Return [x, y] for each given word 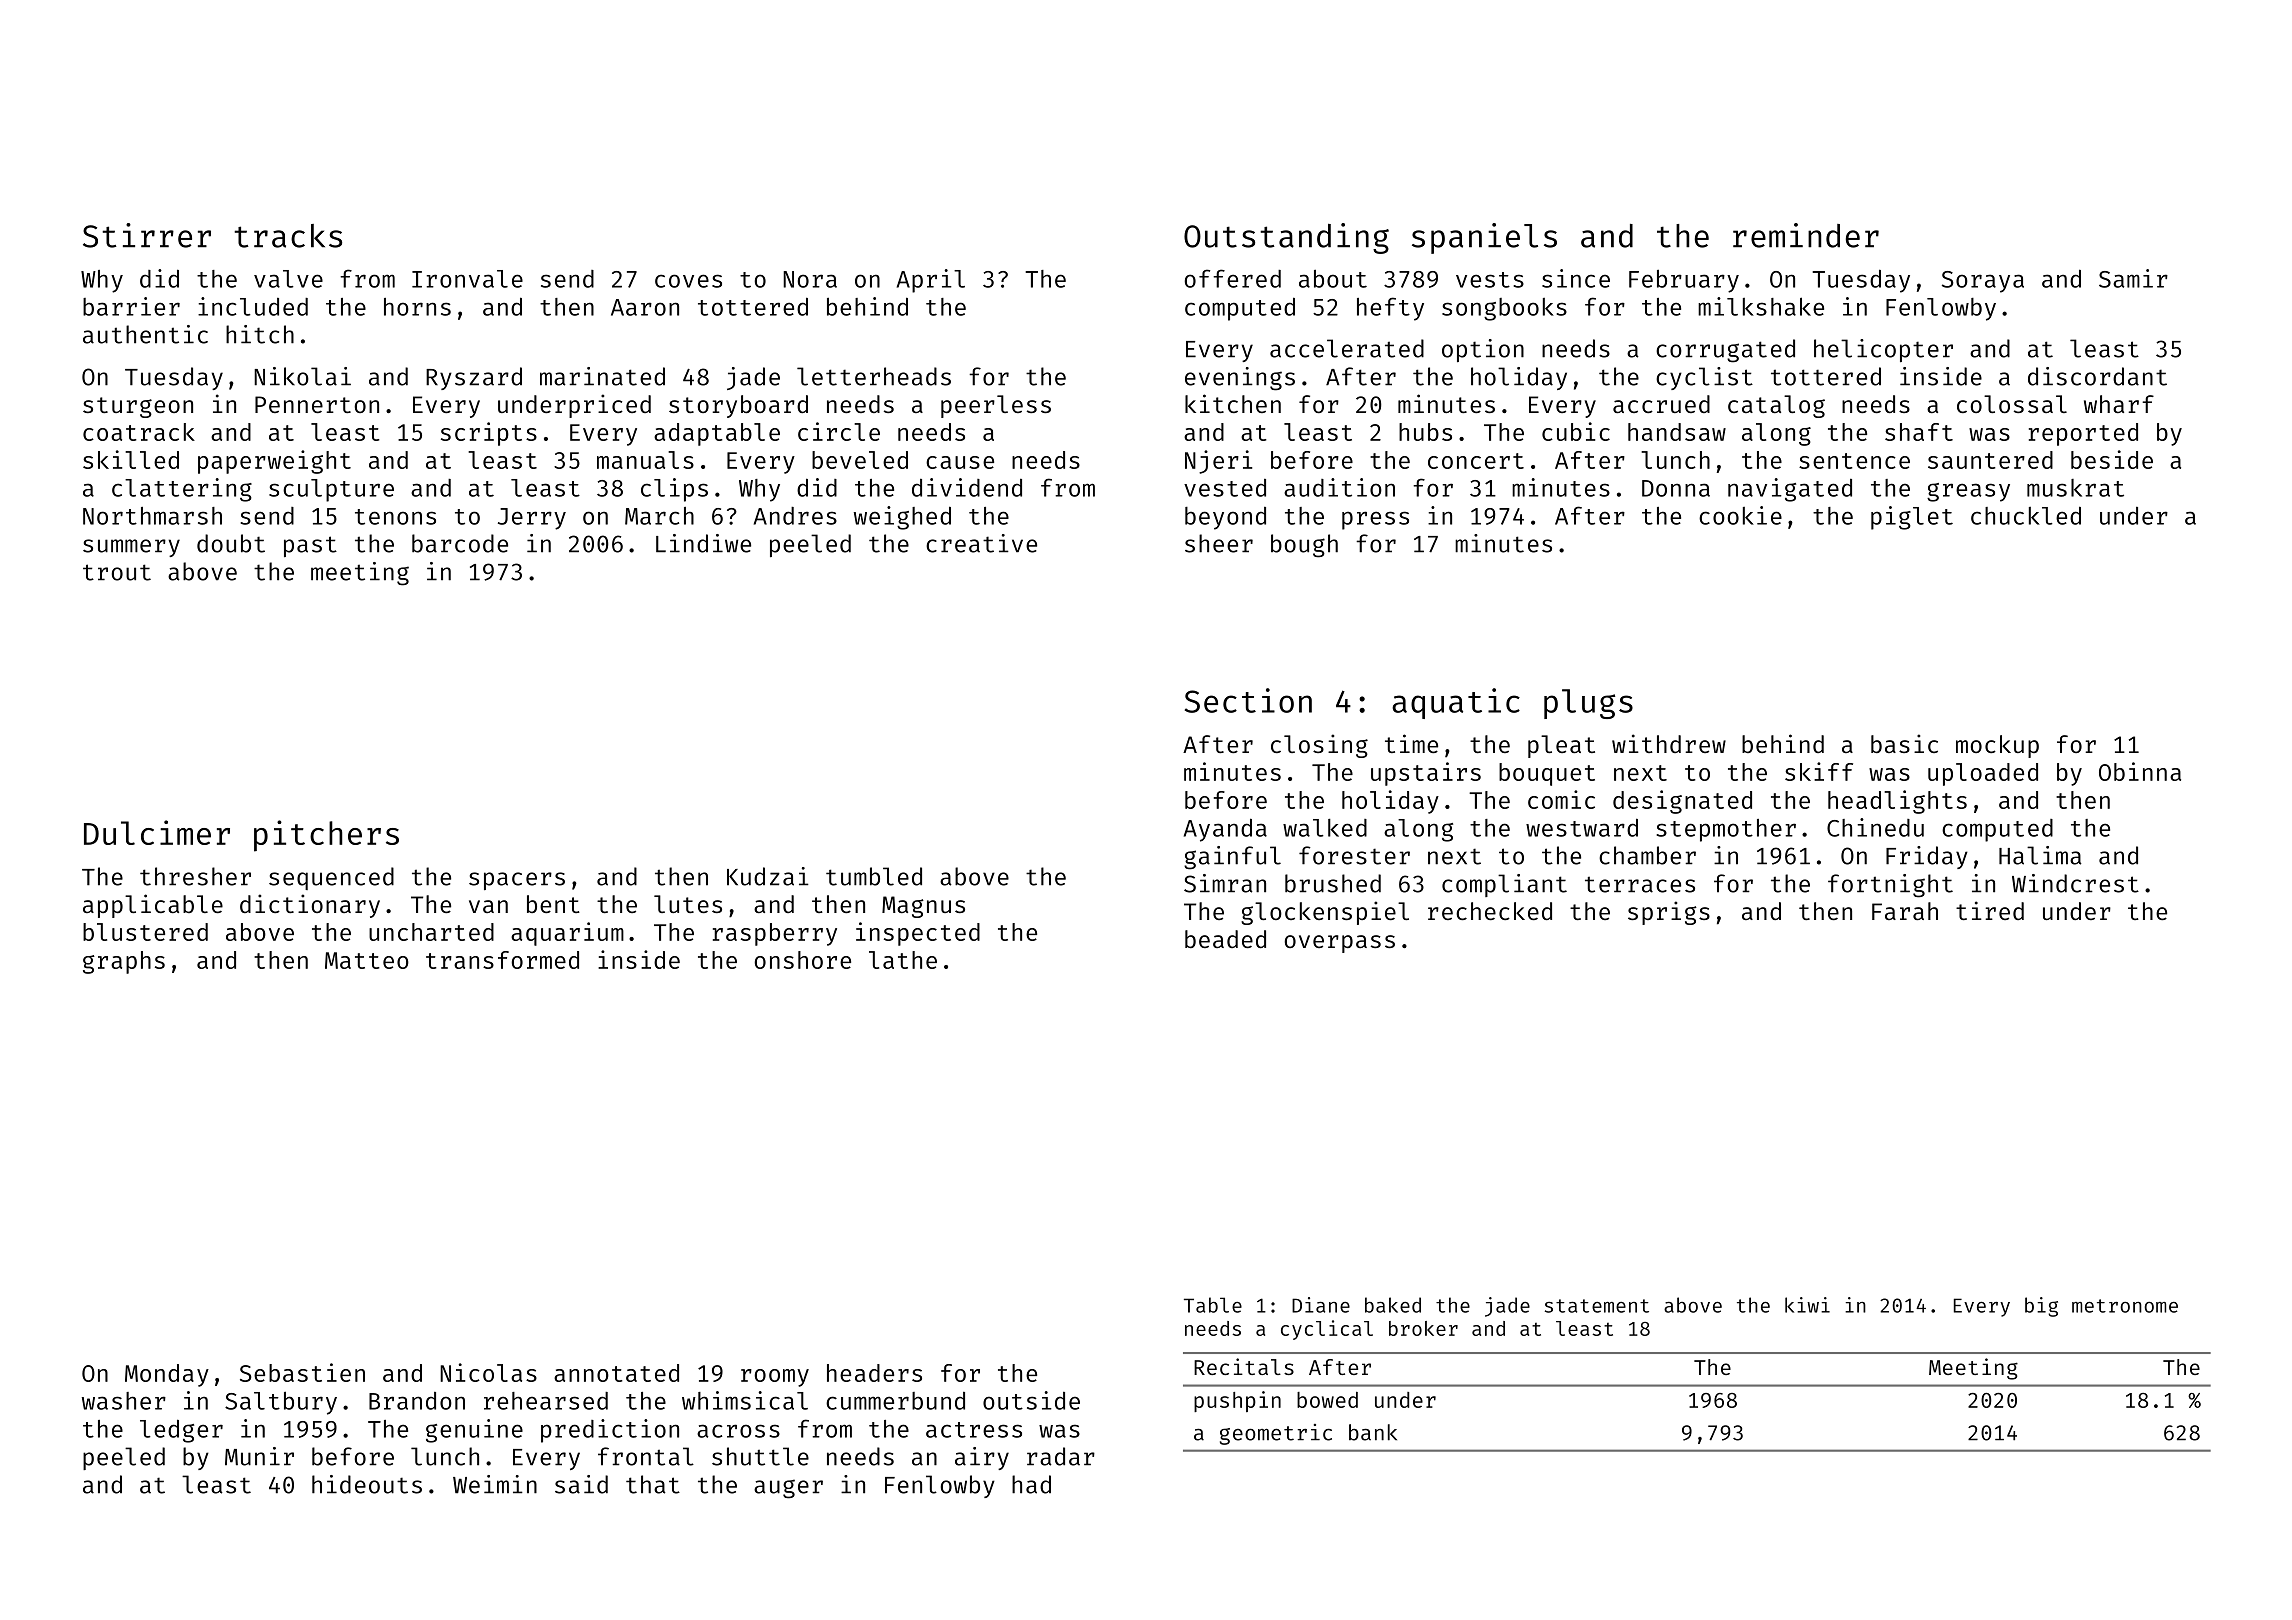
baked [1393, 1305]
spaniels [1484, 238]
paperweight [274, 462]
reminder [1806, 235]
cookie [1740, 515]
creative [981, 543]
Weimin [495, 1484]
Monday [167, 1375]
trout [117, 572]
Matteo [367, 960]
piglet [1912, 518]
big [2041, 1307]
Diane [1321, 1305]
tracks [288, 236]
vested [1225, 488]
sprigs [1669, 913]
